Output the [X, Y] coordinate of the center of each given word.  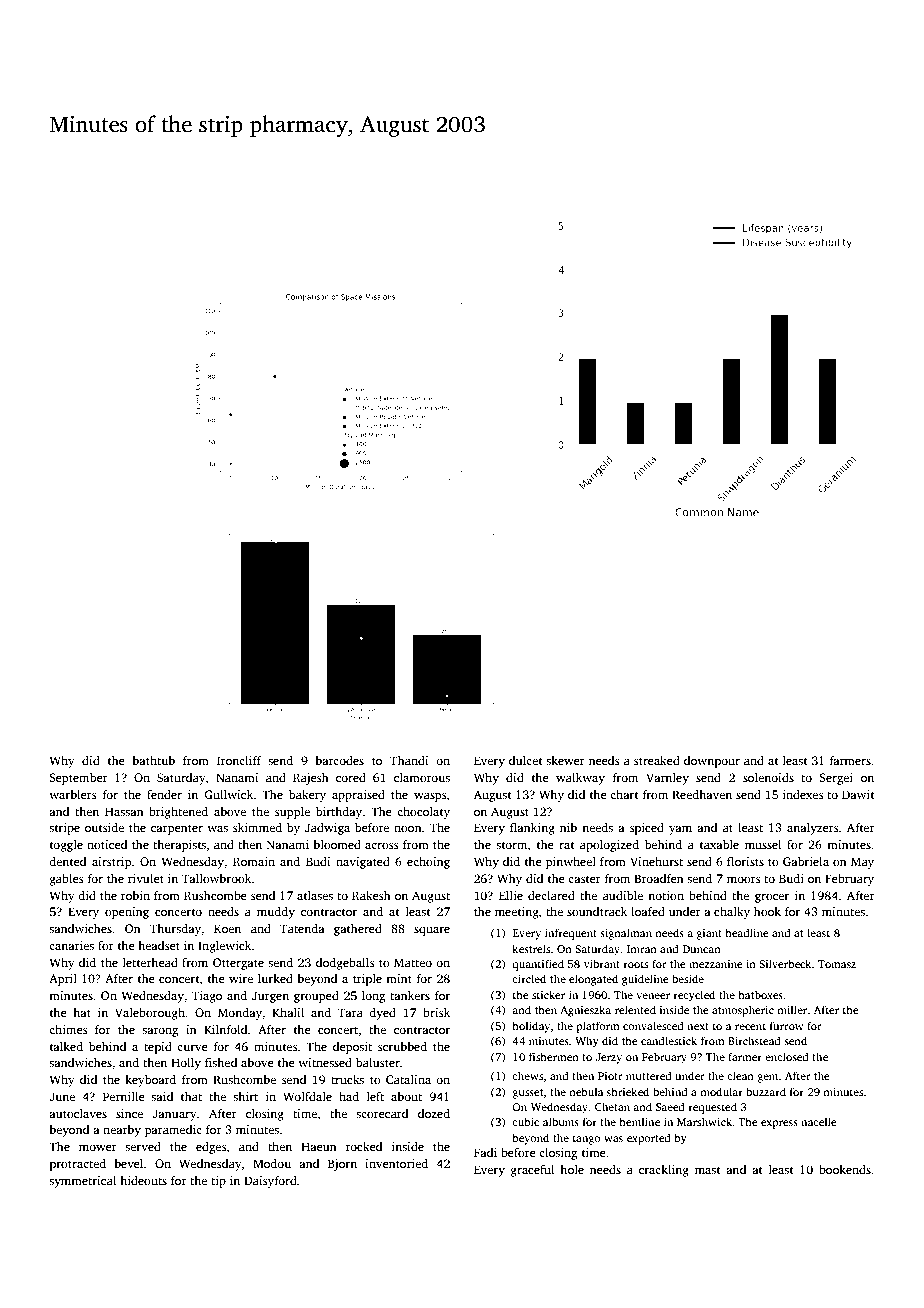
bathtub [153, 760]
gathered [358, 930]
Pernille [124, 1096]
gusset [528, 1094]
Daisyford [270, 1182]
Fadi [485, 1152]
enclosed [787, 1056]
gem [767, 1078]
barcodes [339, 760]
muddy [276, 913]
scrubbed [402, 1046]
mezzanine [716, 964]
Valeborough [150, 1014]
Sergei [836, 779]
